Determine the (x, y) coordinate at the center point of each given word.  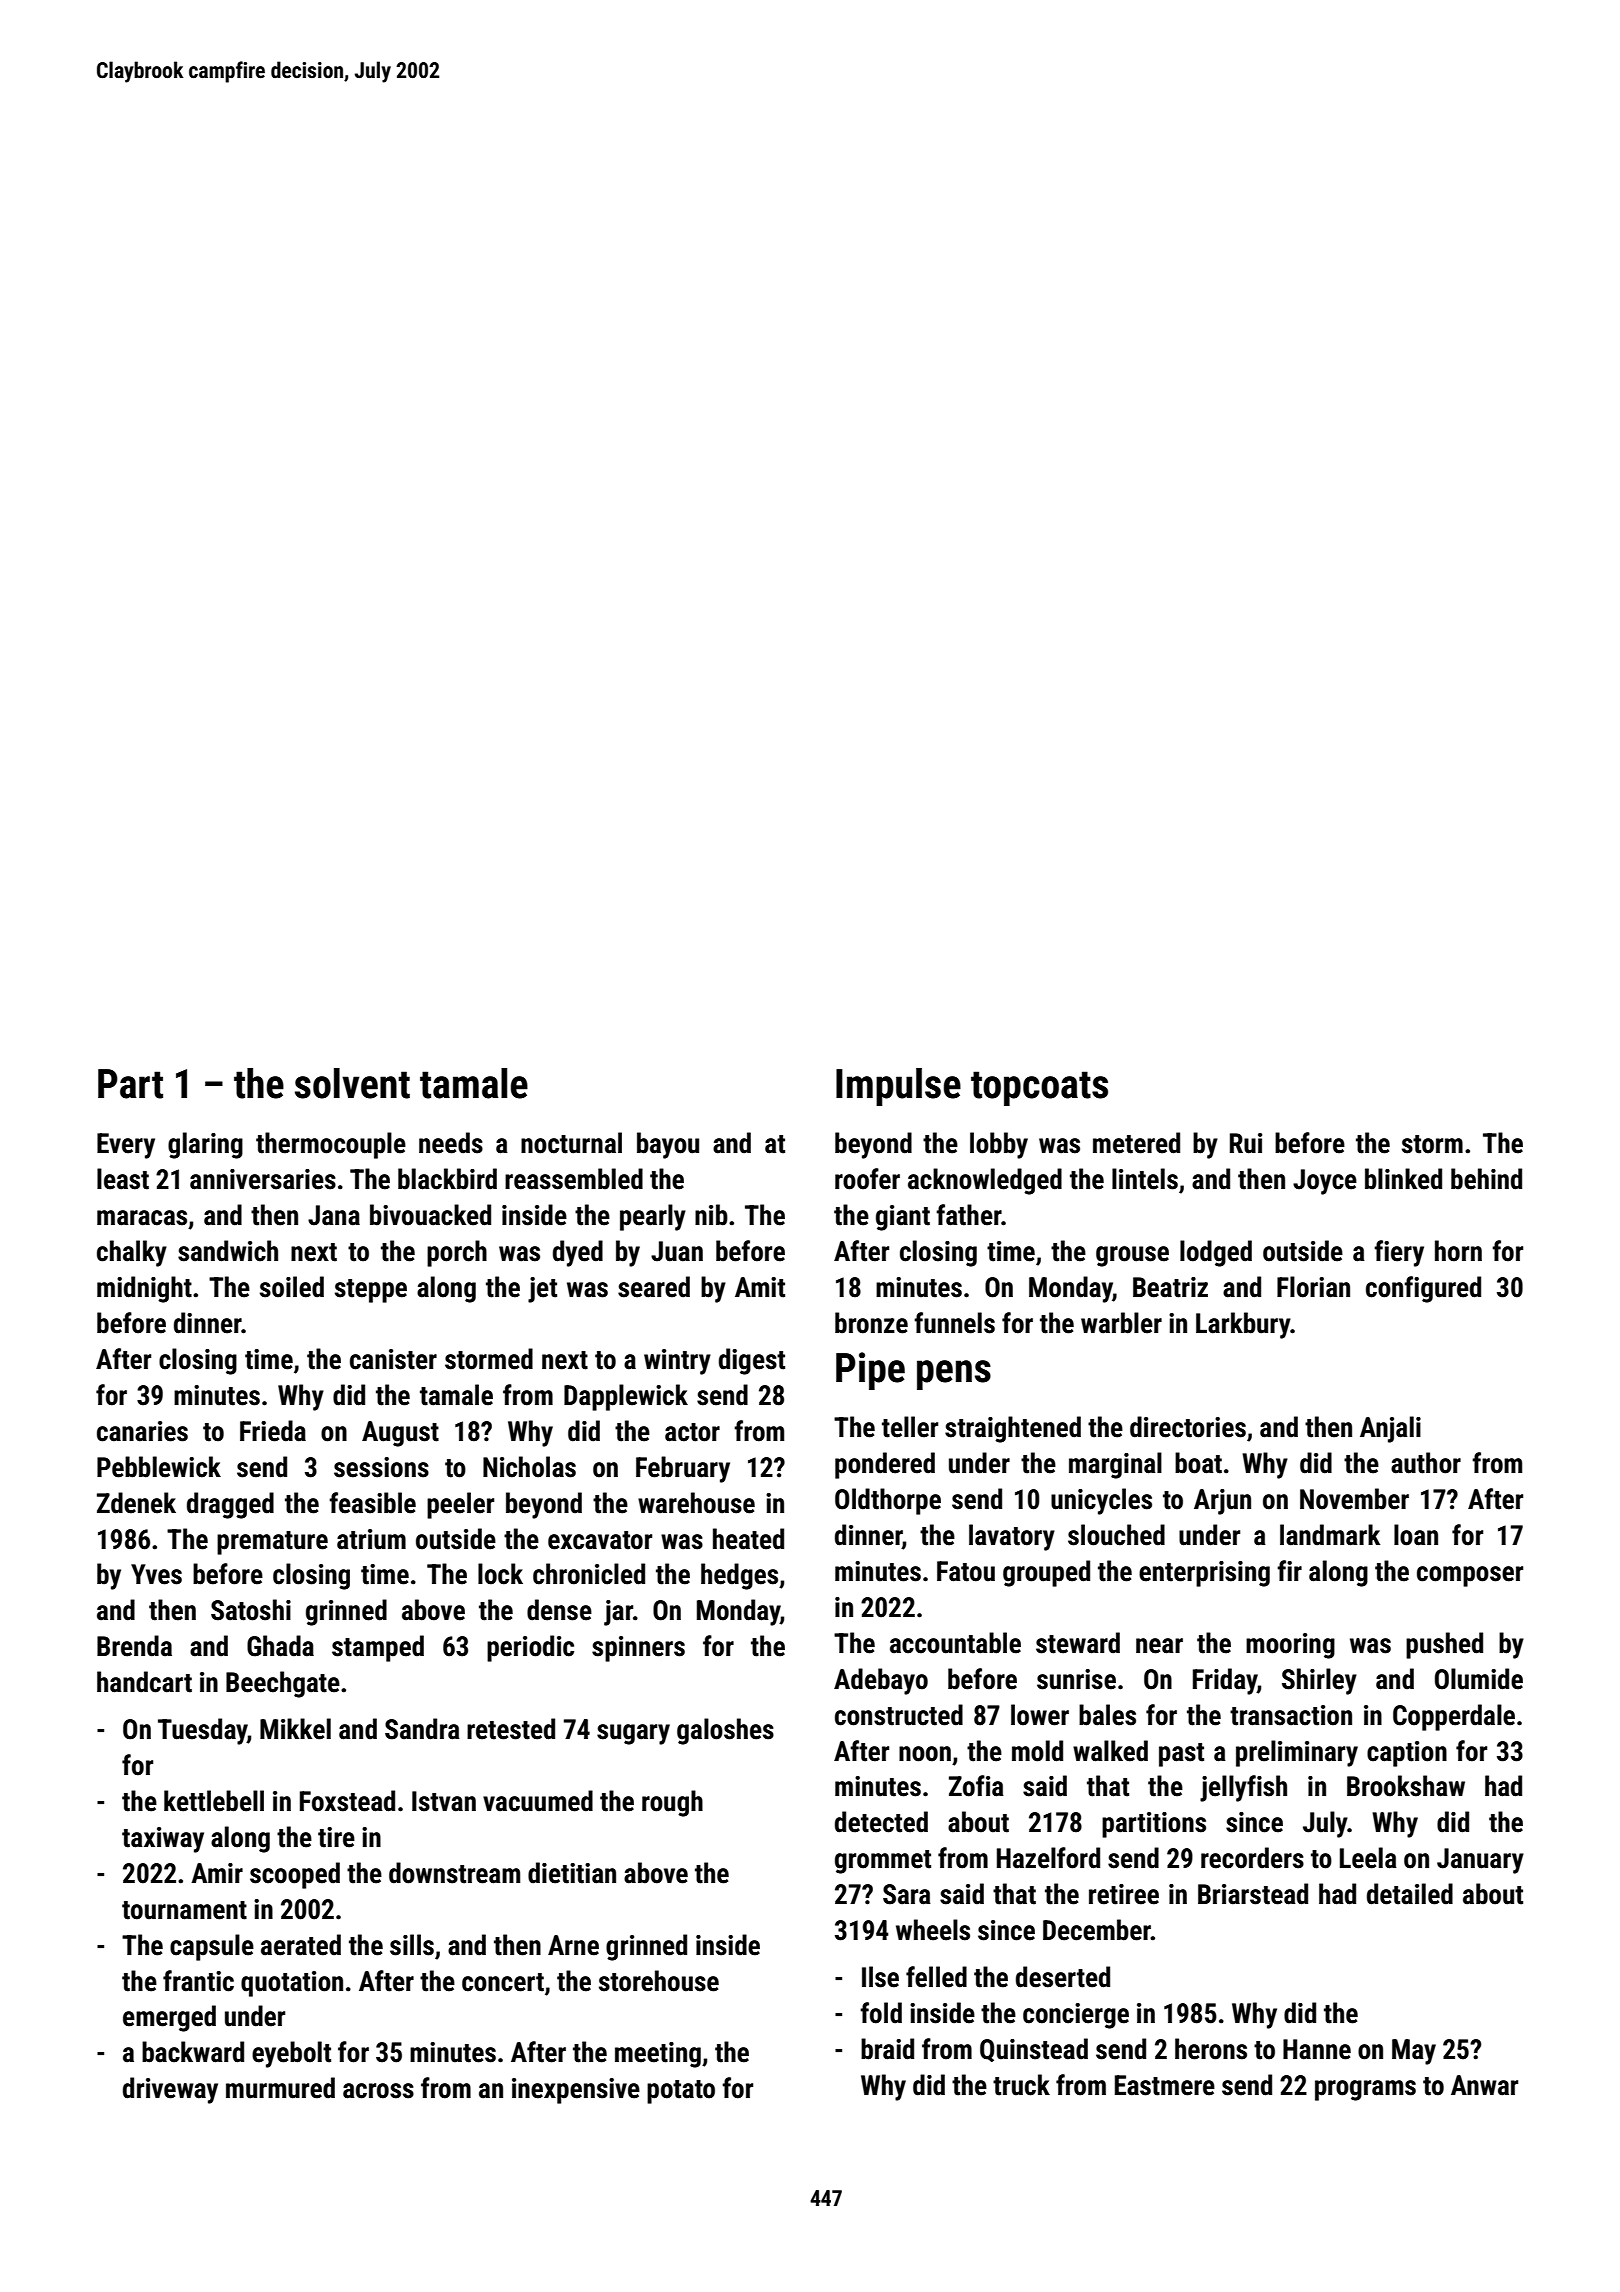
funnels (954, 1323)
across (378, 2091)
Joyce (1325, 1182)
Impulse (898, 1087)
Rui (1246, 1143)
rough (672, 1803)
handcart (144, 1682)
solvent (352, 1083)
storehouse (659, 1981)
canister (393, 1359)
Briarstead (1253, 1894)
